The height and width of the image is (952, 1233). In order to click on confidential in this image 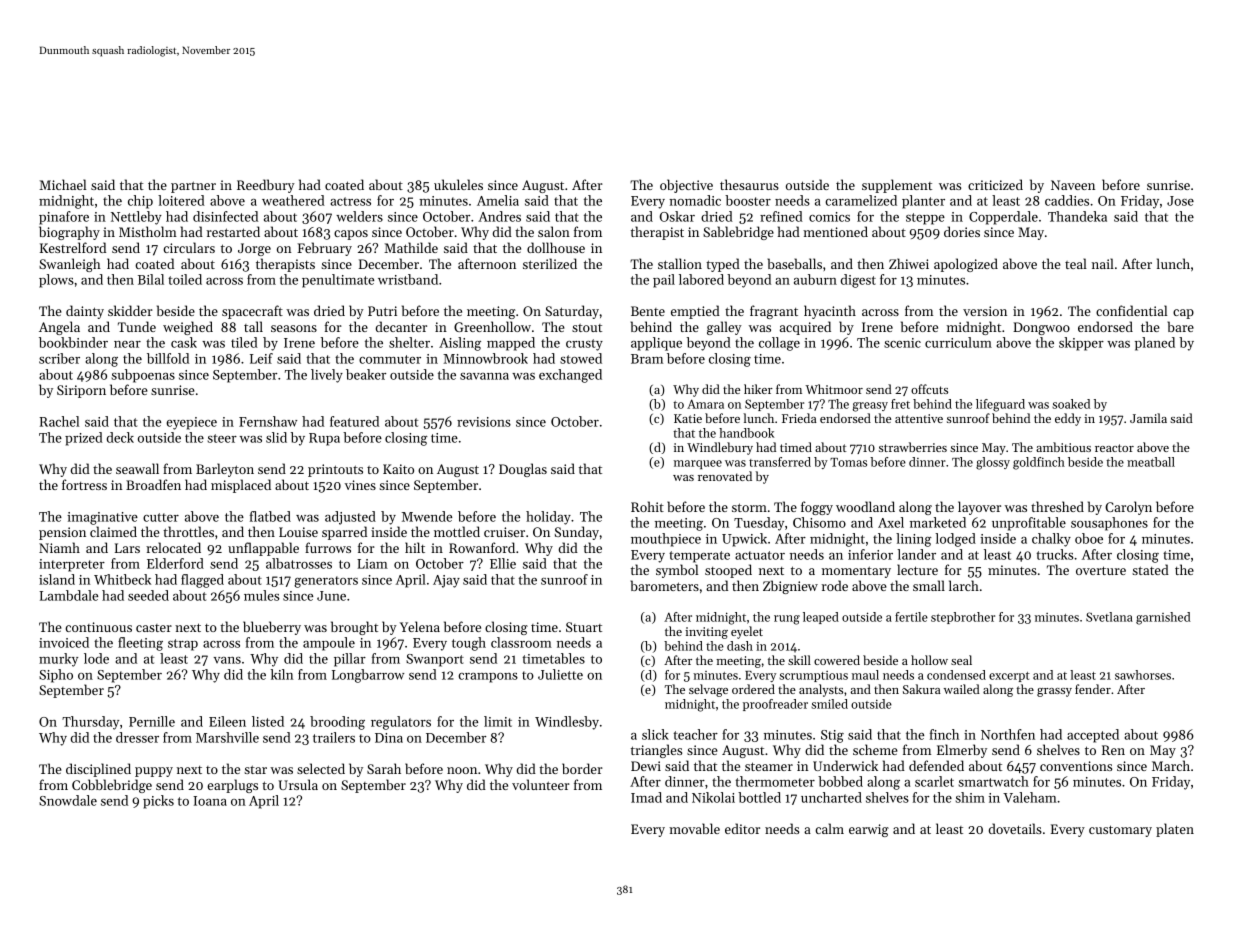, I will do `click(1131, 310)`.
